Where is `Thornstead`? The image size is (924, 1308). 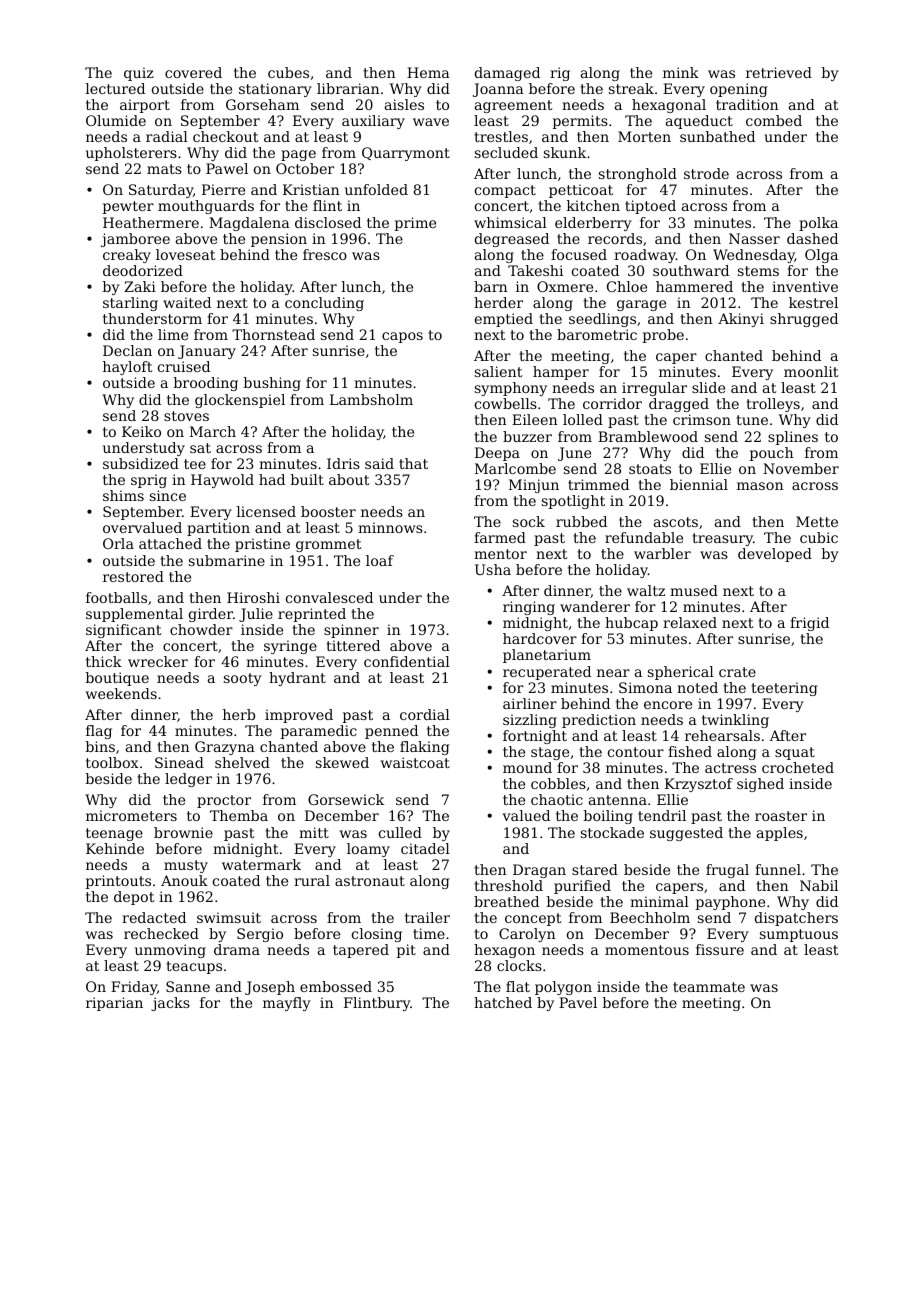
Thornstead is located at coordinates (273, 334).
